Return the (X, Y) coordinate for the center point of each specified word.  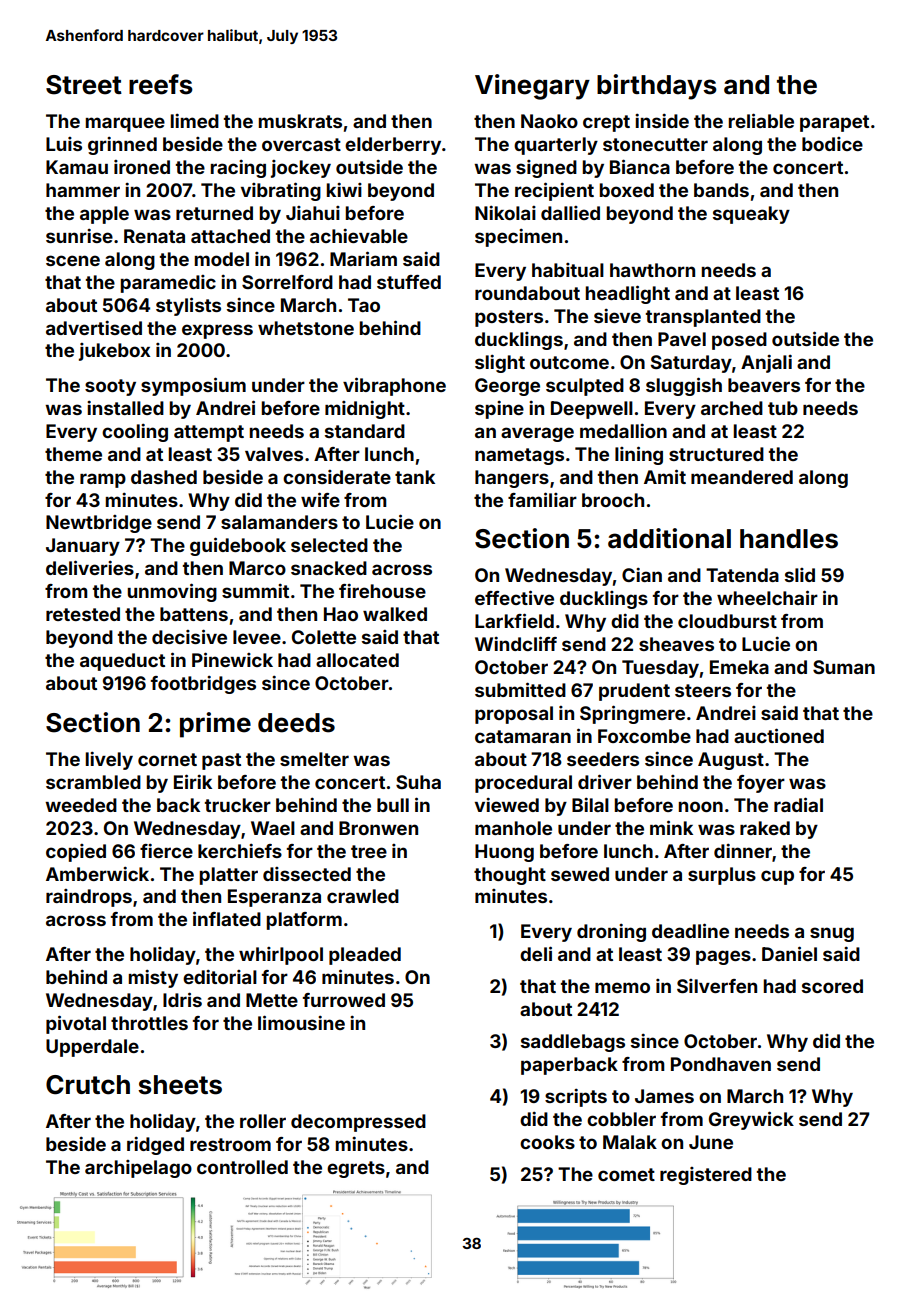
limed (194, 121)
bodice (832, 144)
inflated (227, 918)
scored (832, 986)
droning (611, 933)
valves (274, 454)
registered (706, 1176)
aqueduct (122, 662)
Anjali (766, 364)
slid (800, 575)
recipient (554, 191)
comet (626, 1174)
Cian (642, 575)
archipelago (138, 1169)
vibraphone (394, 386)
